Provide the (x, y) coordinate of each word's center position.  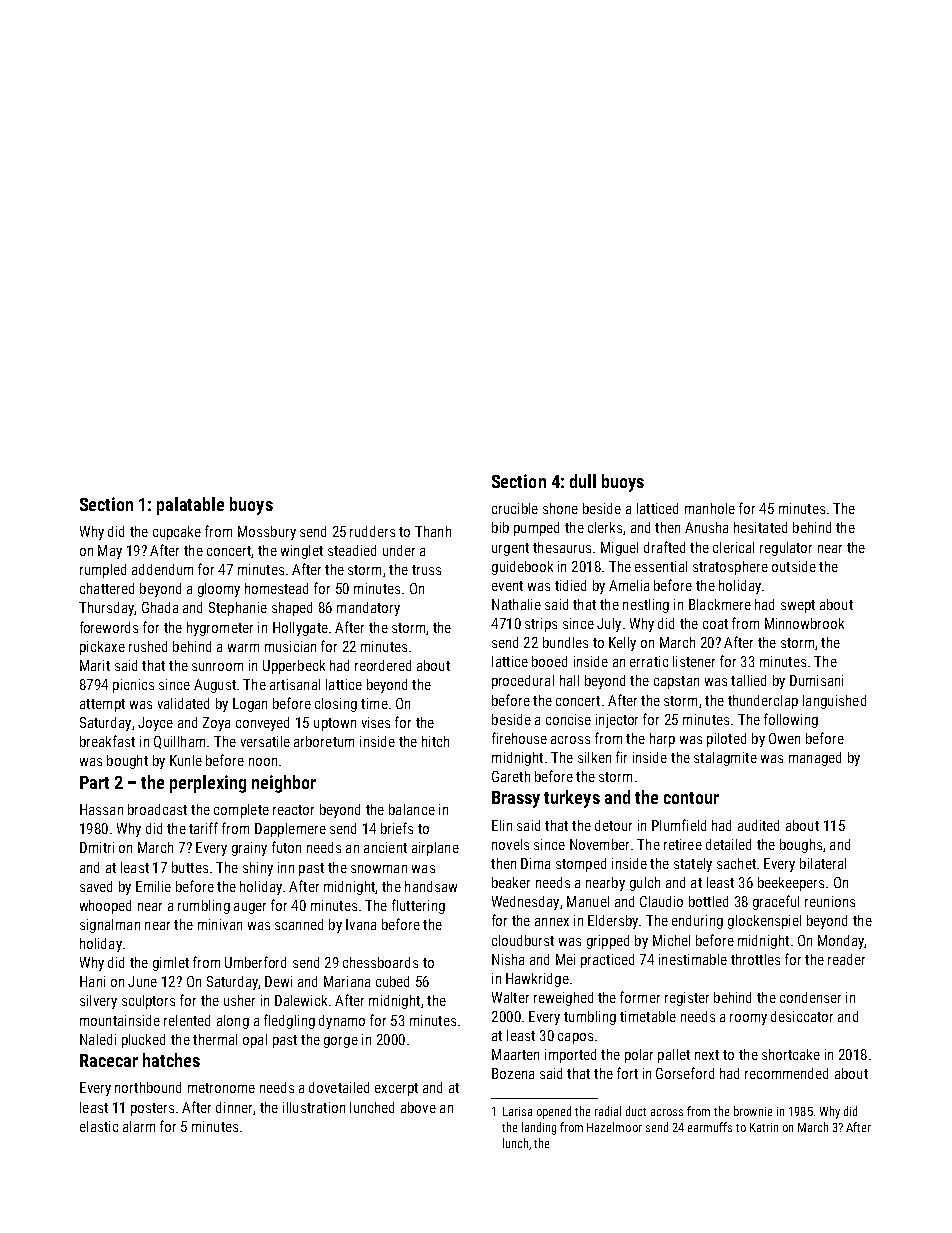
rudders (372, 531)
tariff (203, 828)
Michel (671, 940)
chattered (107, 588)
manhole (710, 508)
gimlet (171, 964)
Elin (502, 825)
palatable (190, 506)
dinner (234, 1107)
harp (662, 740)
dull (583, 481)
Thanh (433, 531)
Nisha (508, 959)
